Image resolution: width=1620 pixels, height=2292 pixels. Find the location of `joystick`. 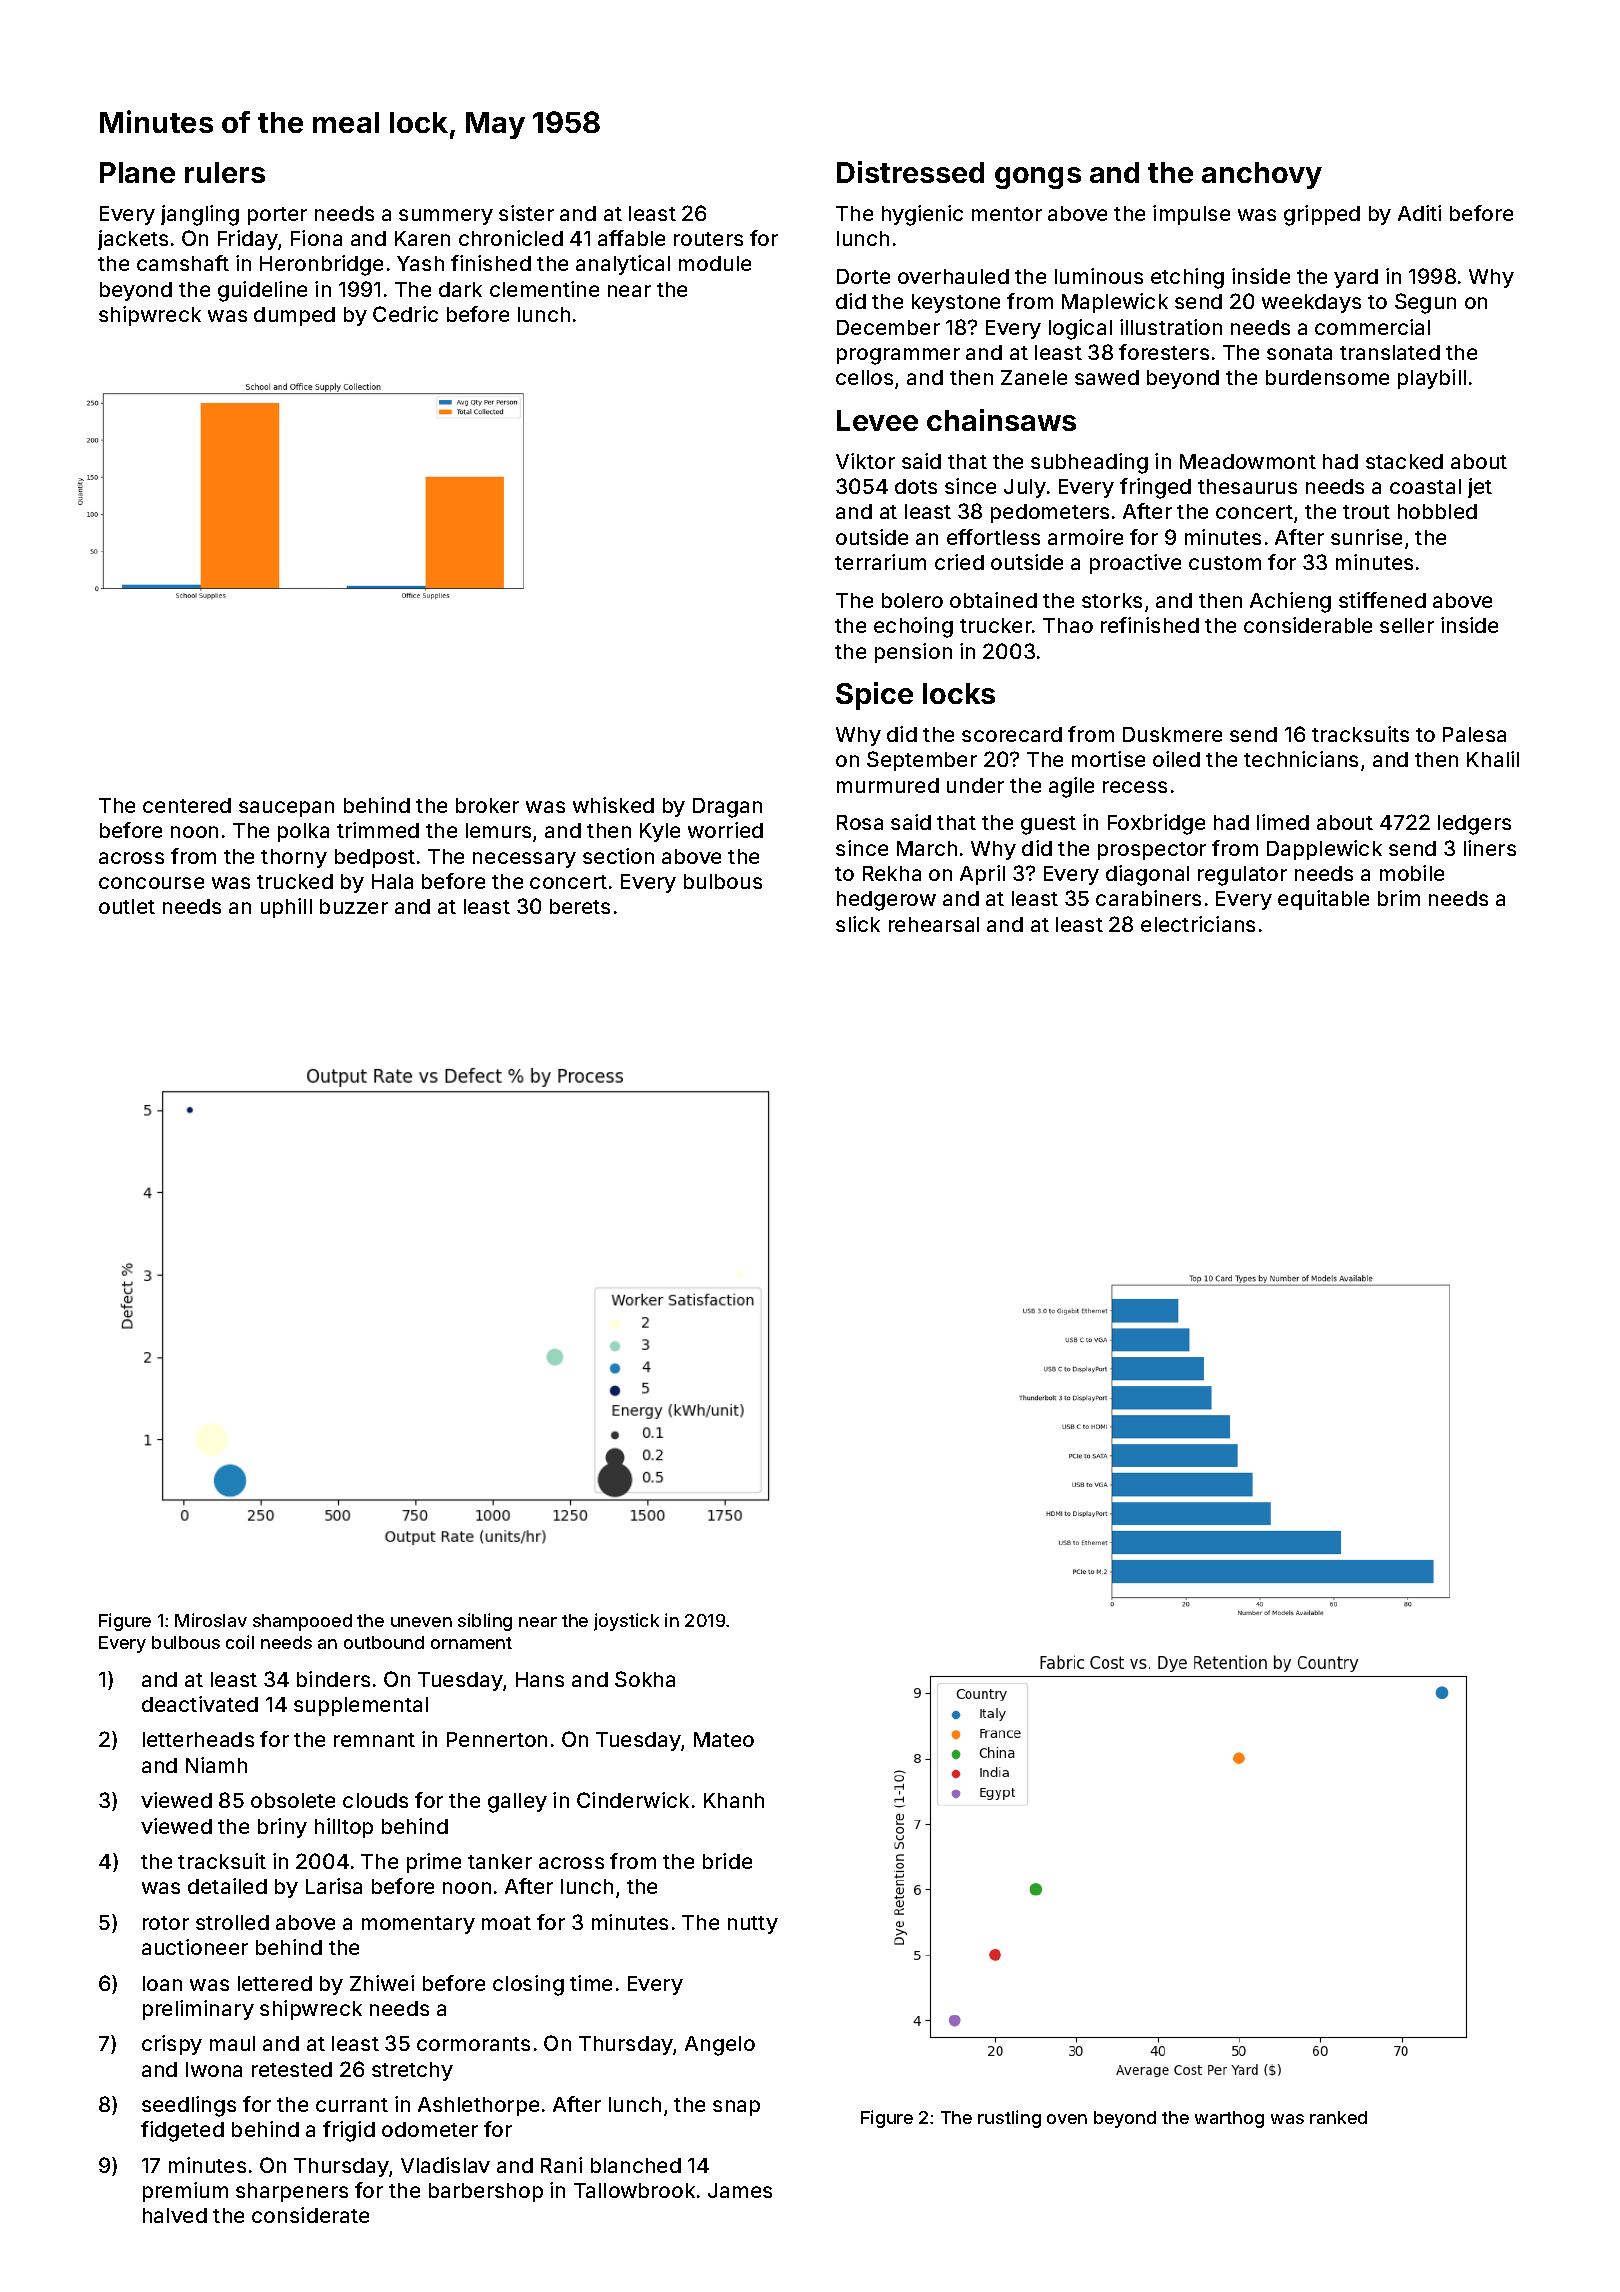

joystick is located at coordinates (626, 1622).
